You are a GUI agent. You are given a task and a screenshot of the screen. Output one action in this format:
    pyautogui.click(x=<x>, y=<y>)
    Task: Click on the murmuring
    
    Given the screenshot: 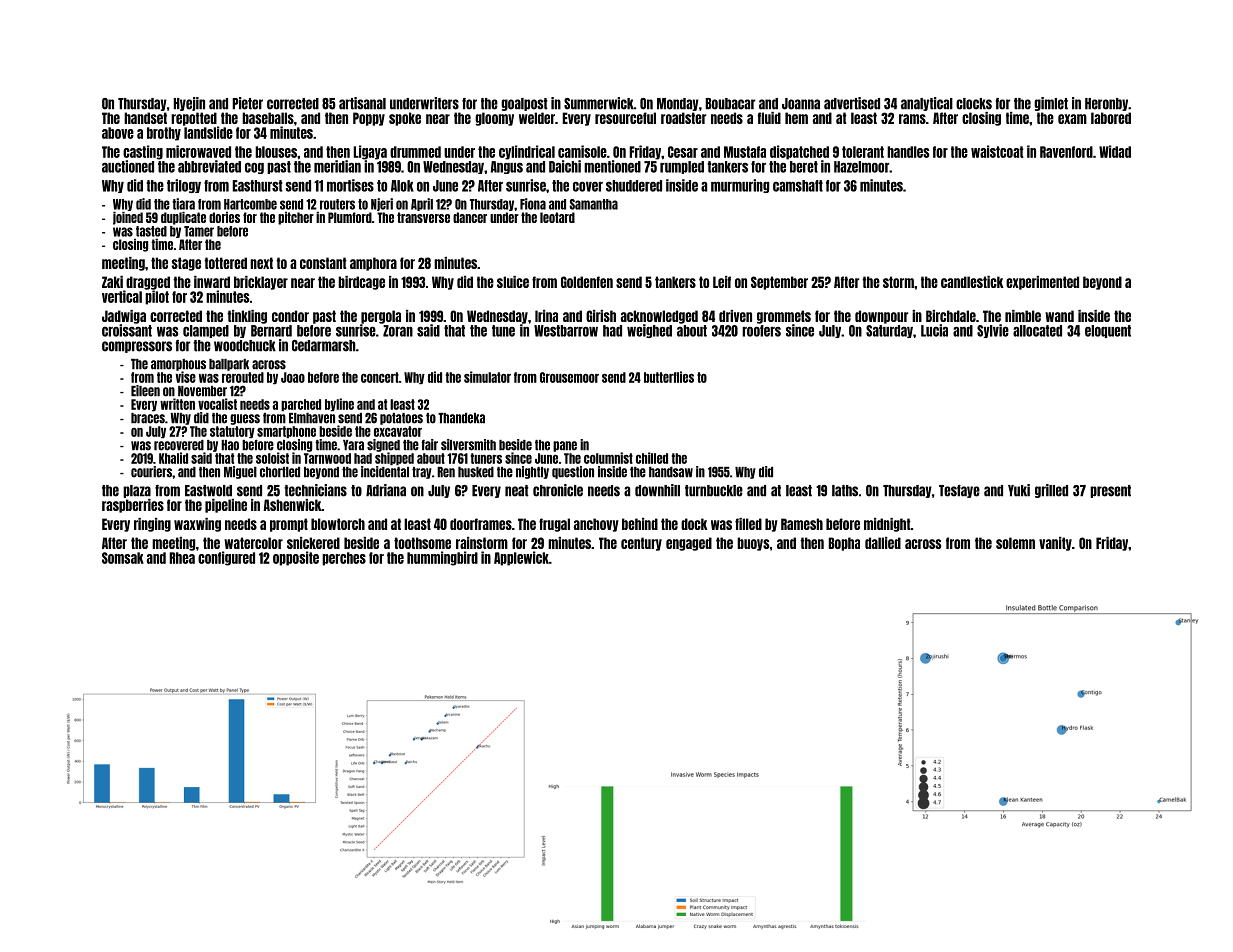 What is the action you would take?
    pyautogui.click(x=740, y=186)
